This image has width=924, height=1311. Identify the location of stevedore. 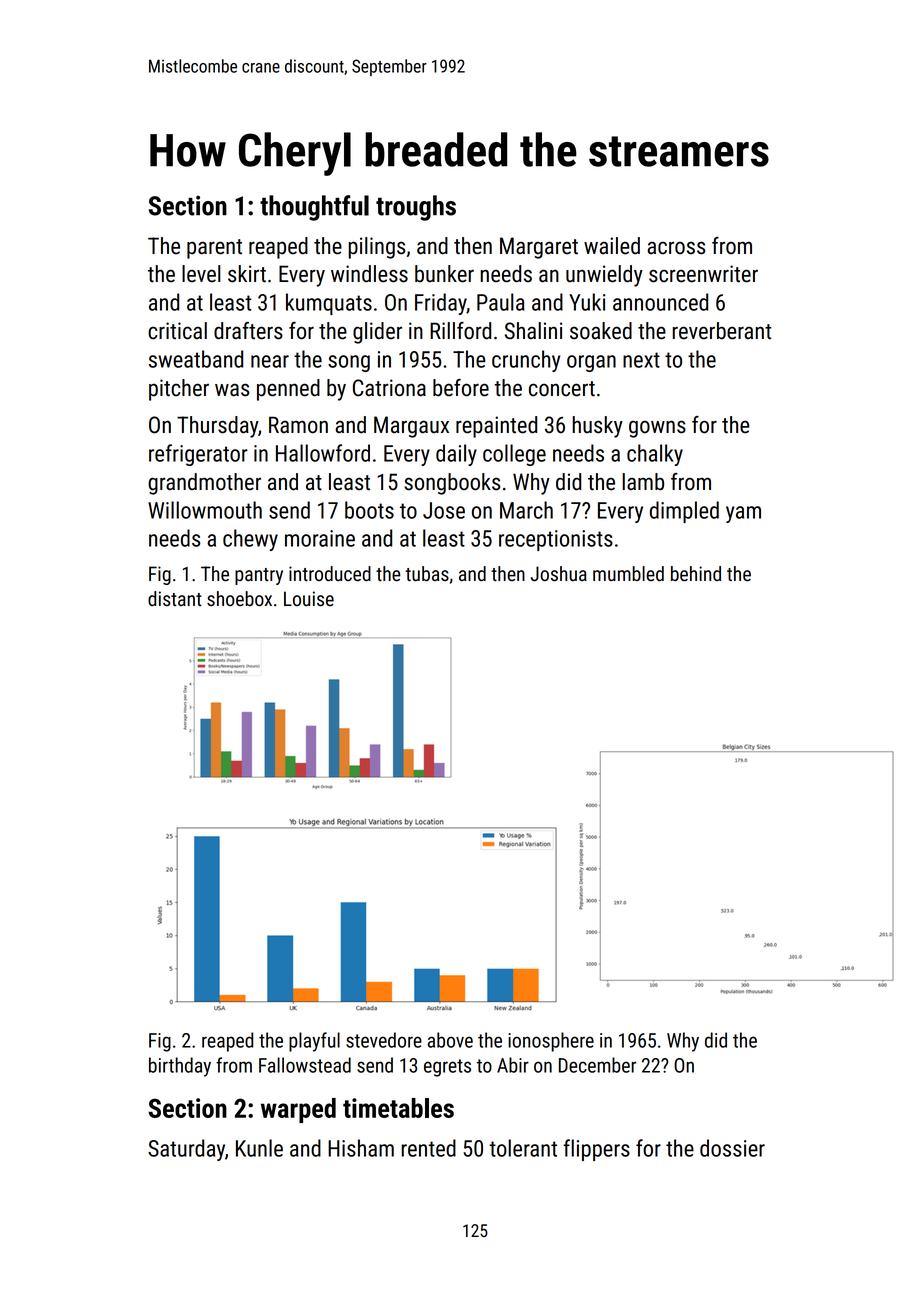
(384, 1040).
